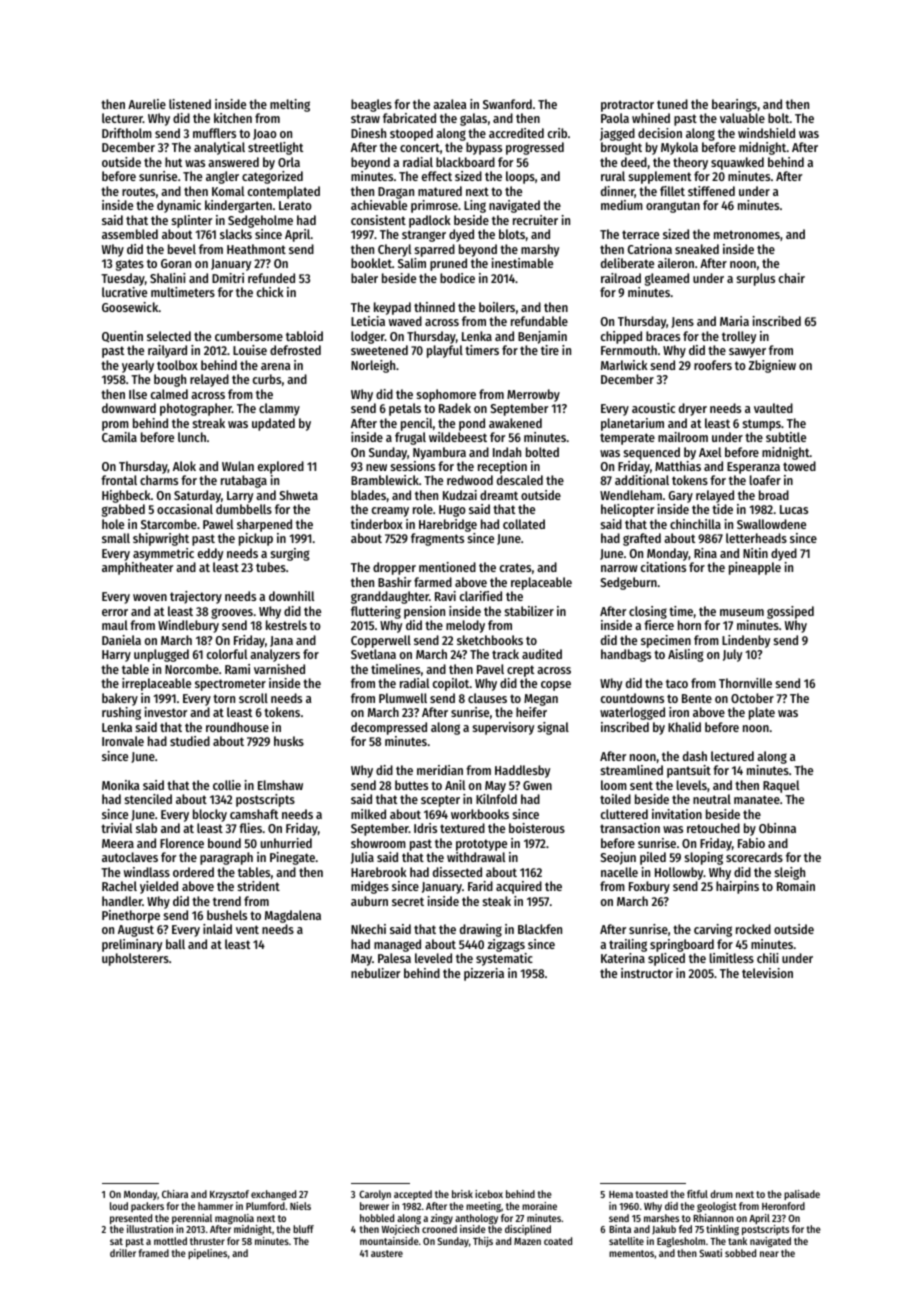 The image size is (924, 1308). What do you see at coordinates (373, 366) in the screenshot?
I see `Norleigh` at bounding box center [373, 366].
